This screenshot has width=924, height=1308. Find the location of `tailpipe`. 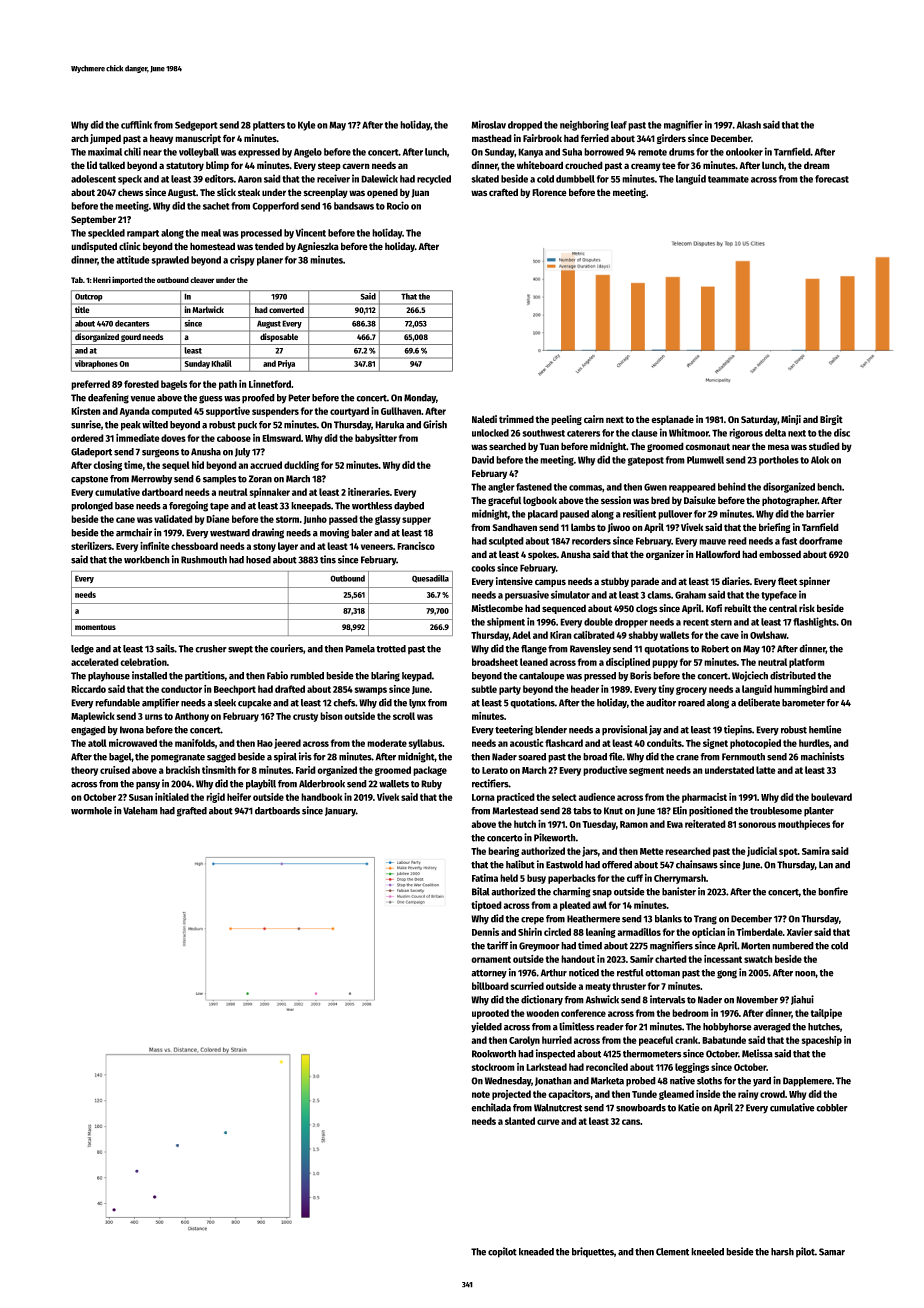

tailpipe is located at coordinates (826, 1014).
